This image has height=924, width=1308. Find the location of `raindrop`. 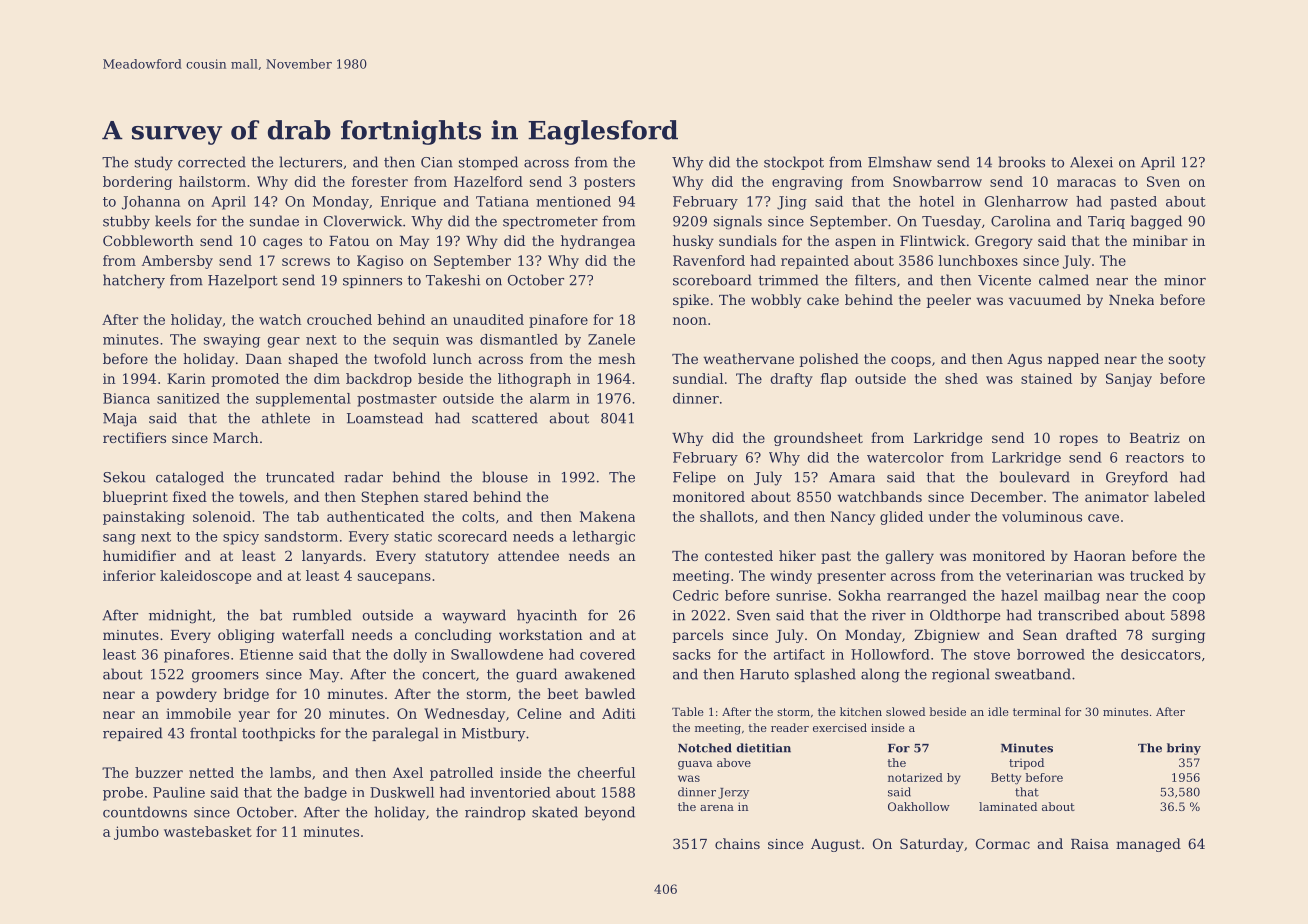

raindrop is located at coordinates (495, 813).
